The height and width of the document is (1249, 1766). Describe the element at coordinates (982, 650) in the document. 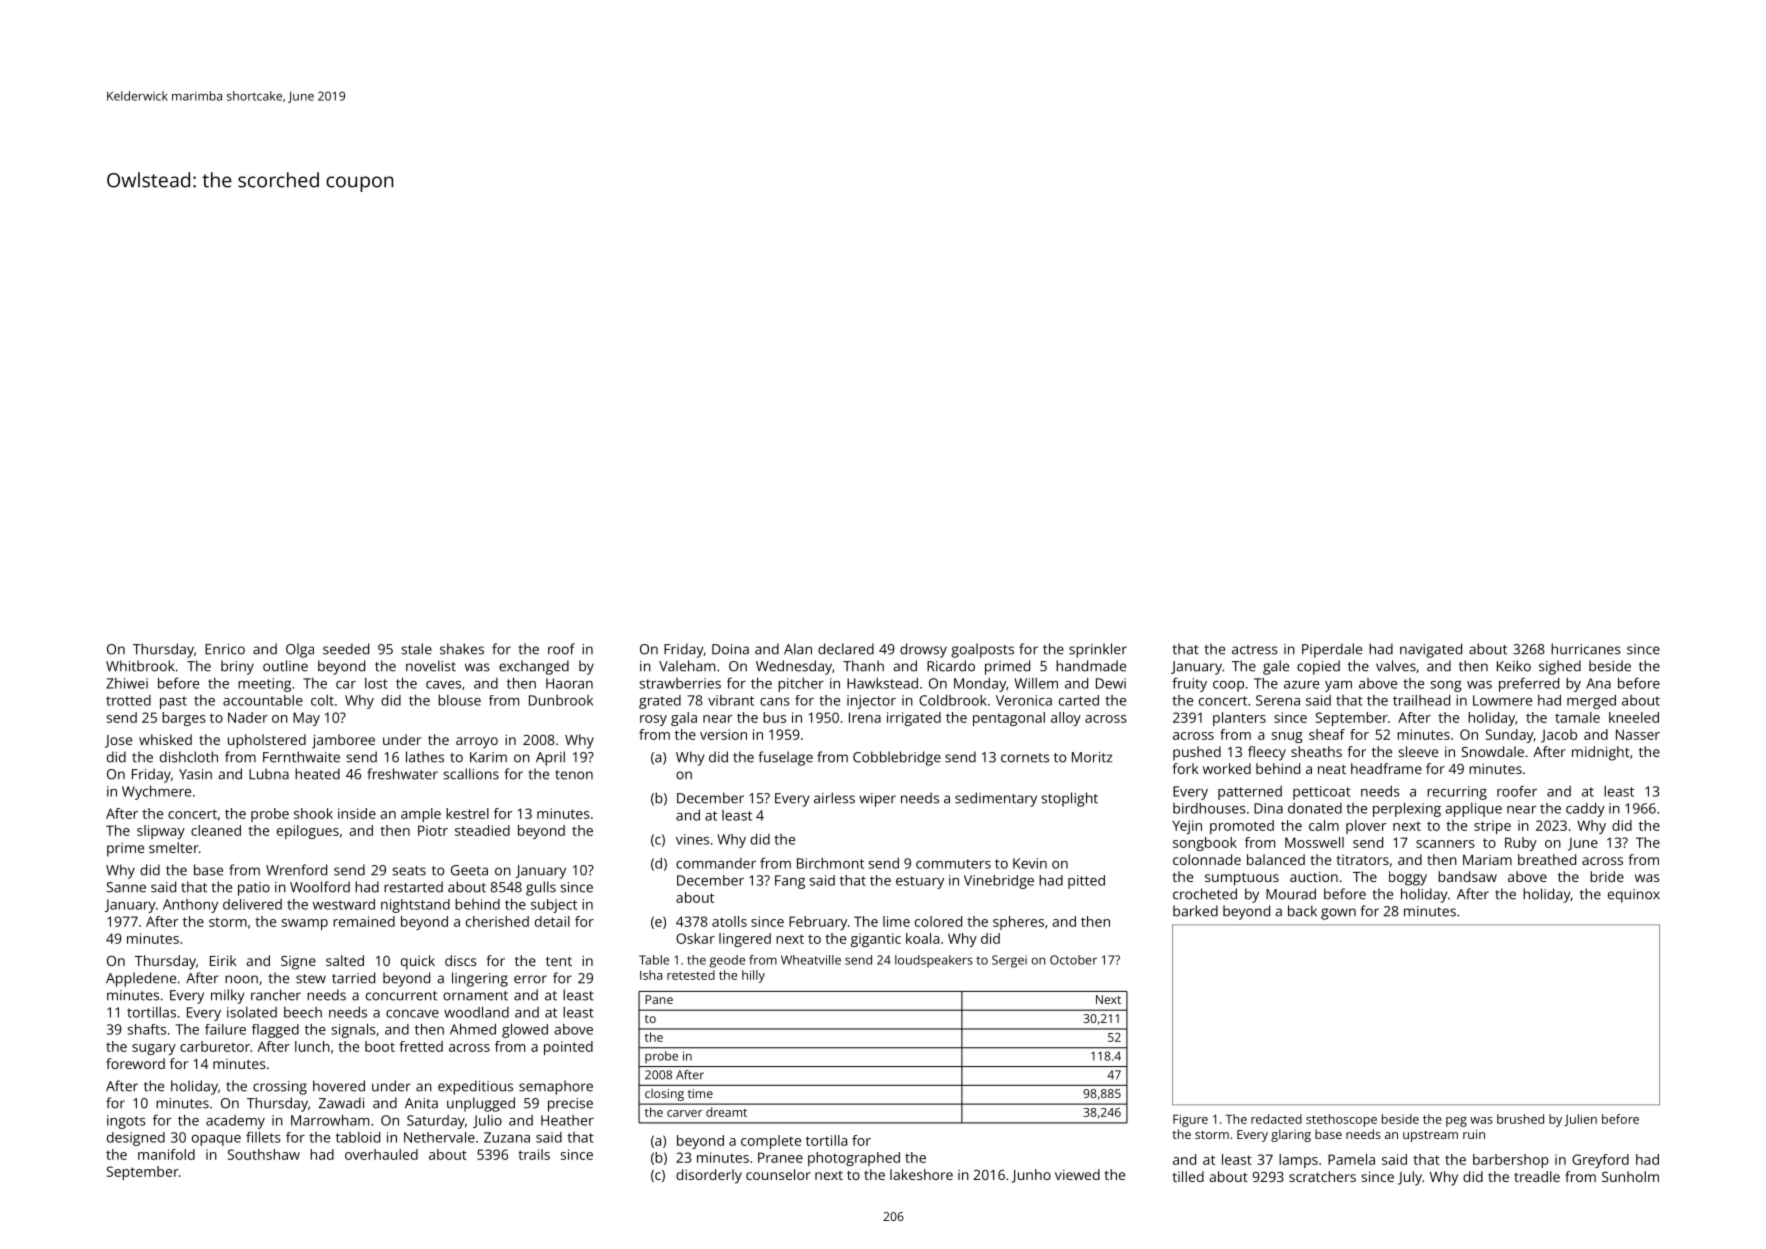

I see `goalposts` at that location.
